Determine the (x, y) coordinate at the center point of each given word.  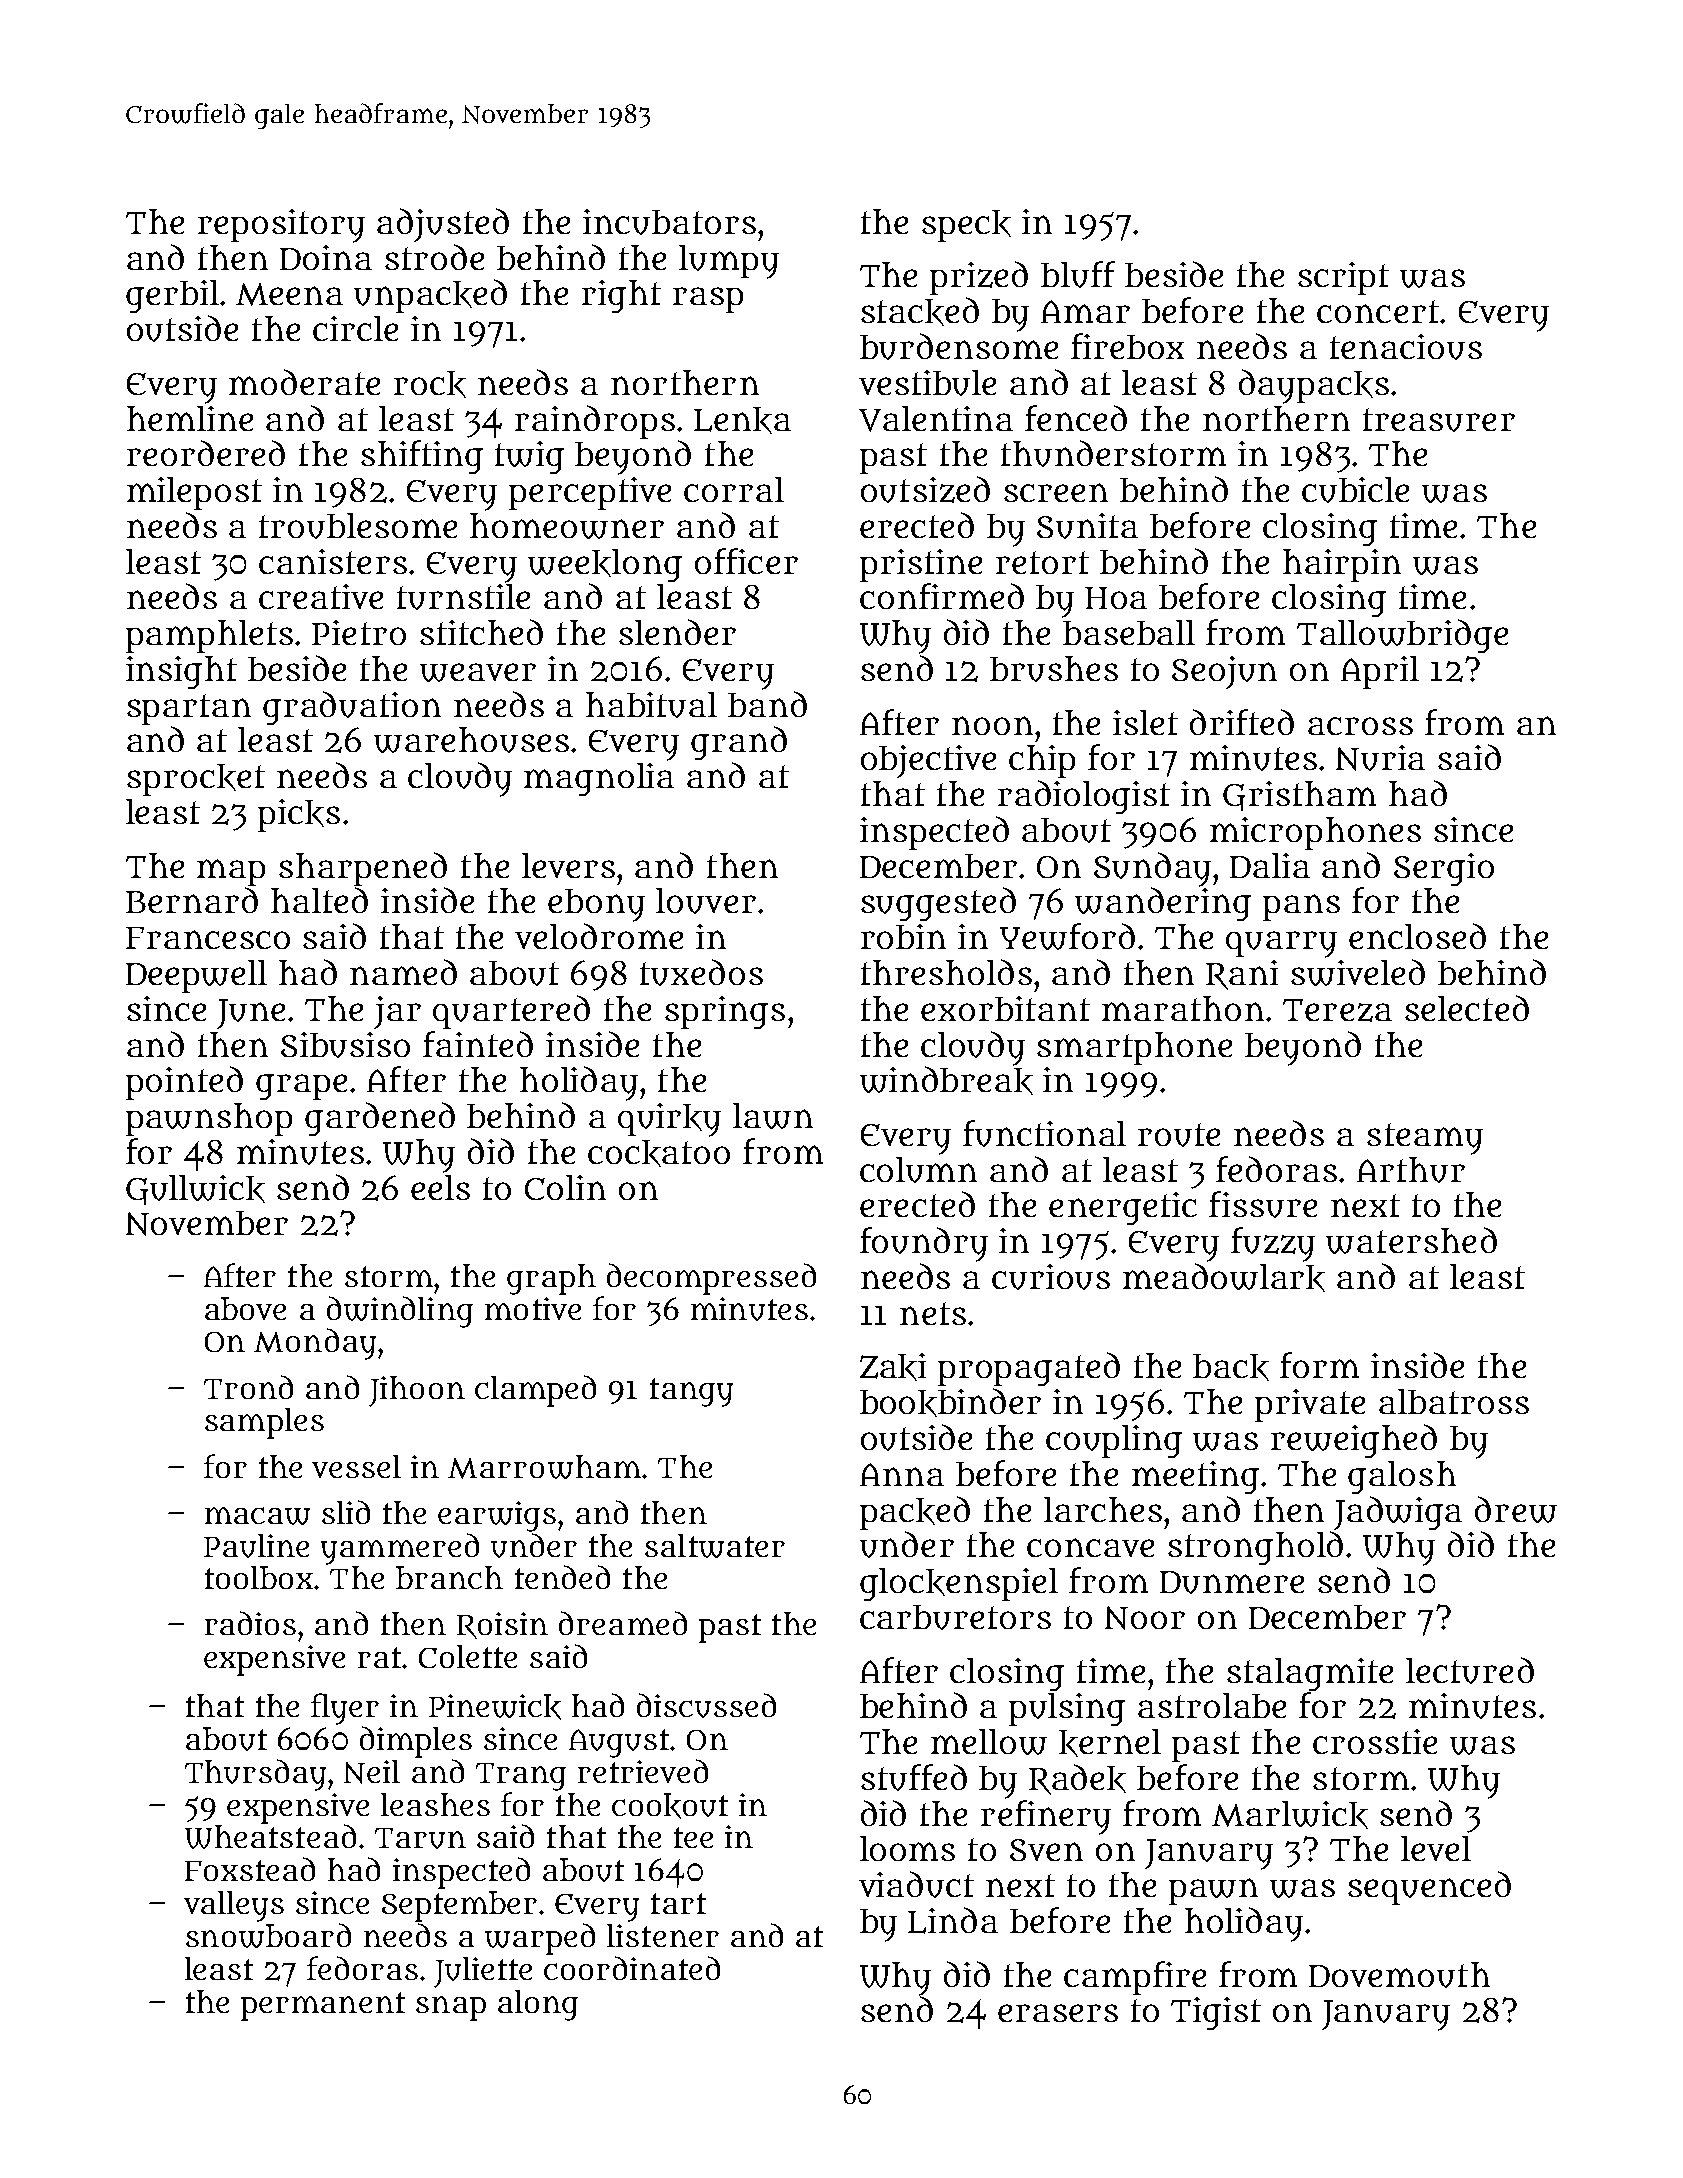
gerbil (172, 296)
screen (1056, 492)
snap (451, 2008)
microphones (1315, 833)
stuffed (914, 1777)
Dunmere (1232, 1582)
